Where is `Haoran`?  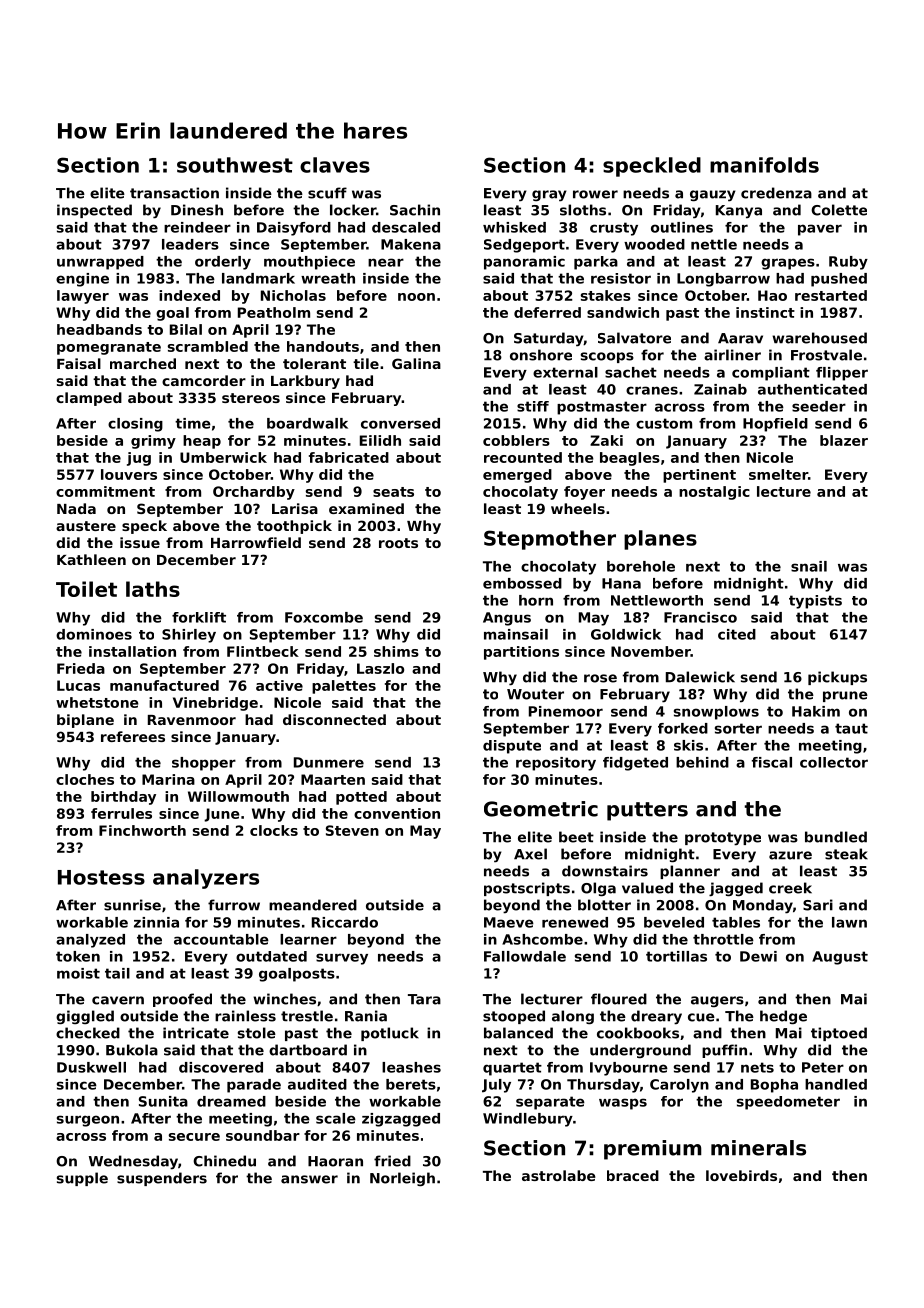 Haoran is located at coordinates (335, 1161).
